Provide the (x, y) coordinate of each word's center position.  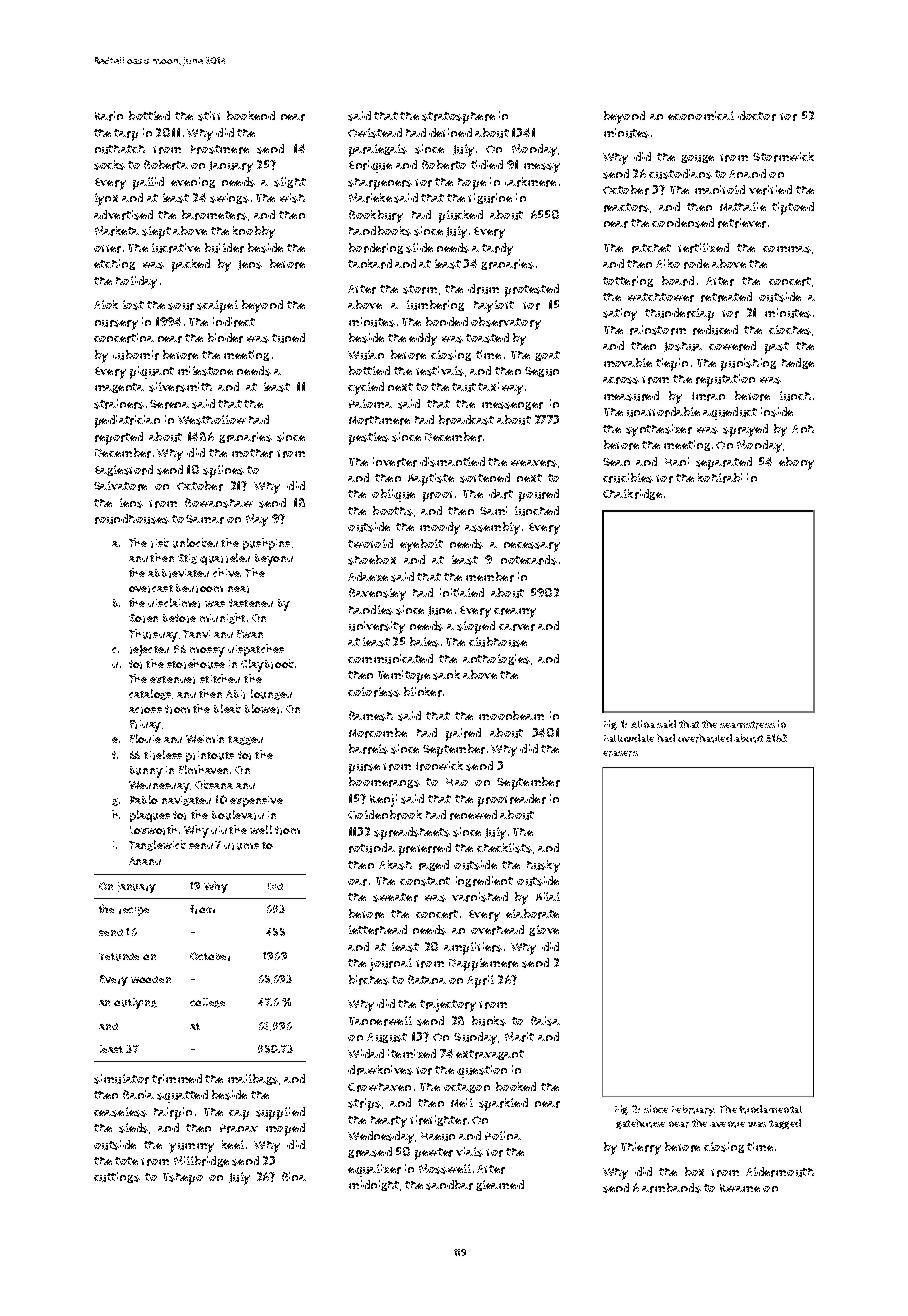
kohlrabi (720, 478)
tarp (126, 135)
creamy (515, 613)
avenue (727, 1124)
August (387, 1038)
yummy (191, 1148)
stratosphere (458, 118)
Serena (169, 404)
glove (544, 930)
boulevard (238, 815)
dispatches (256, 650)
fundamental (770, 1109)
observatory (506, 323)
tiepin (672, 364)
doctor (757, 116)
